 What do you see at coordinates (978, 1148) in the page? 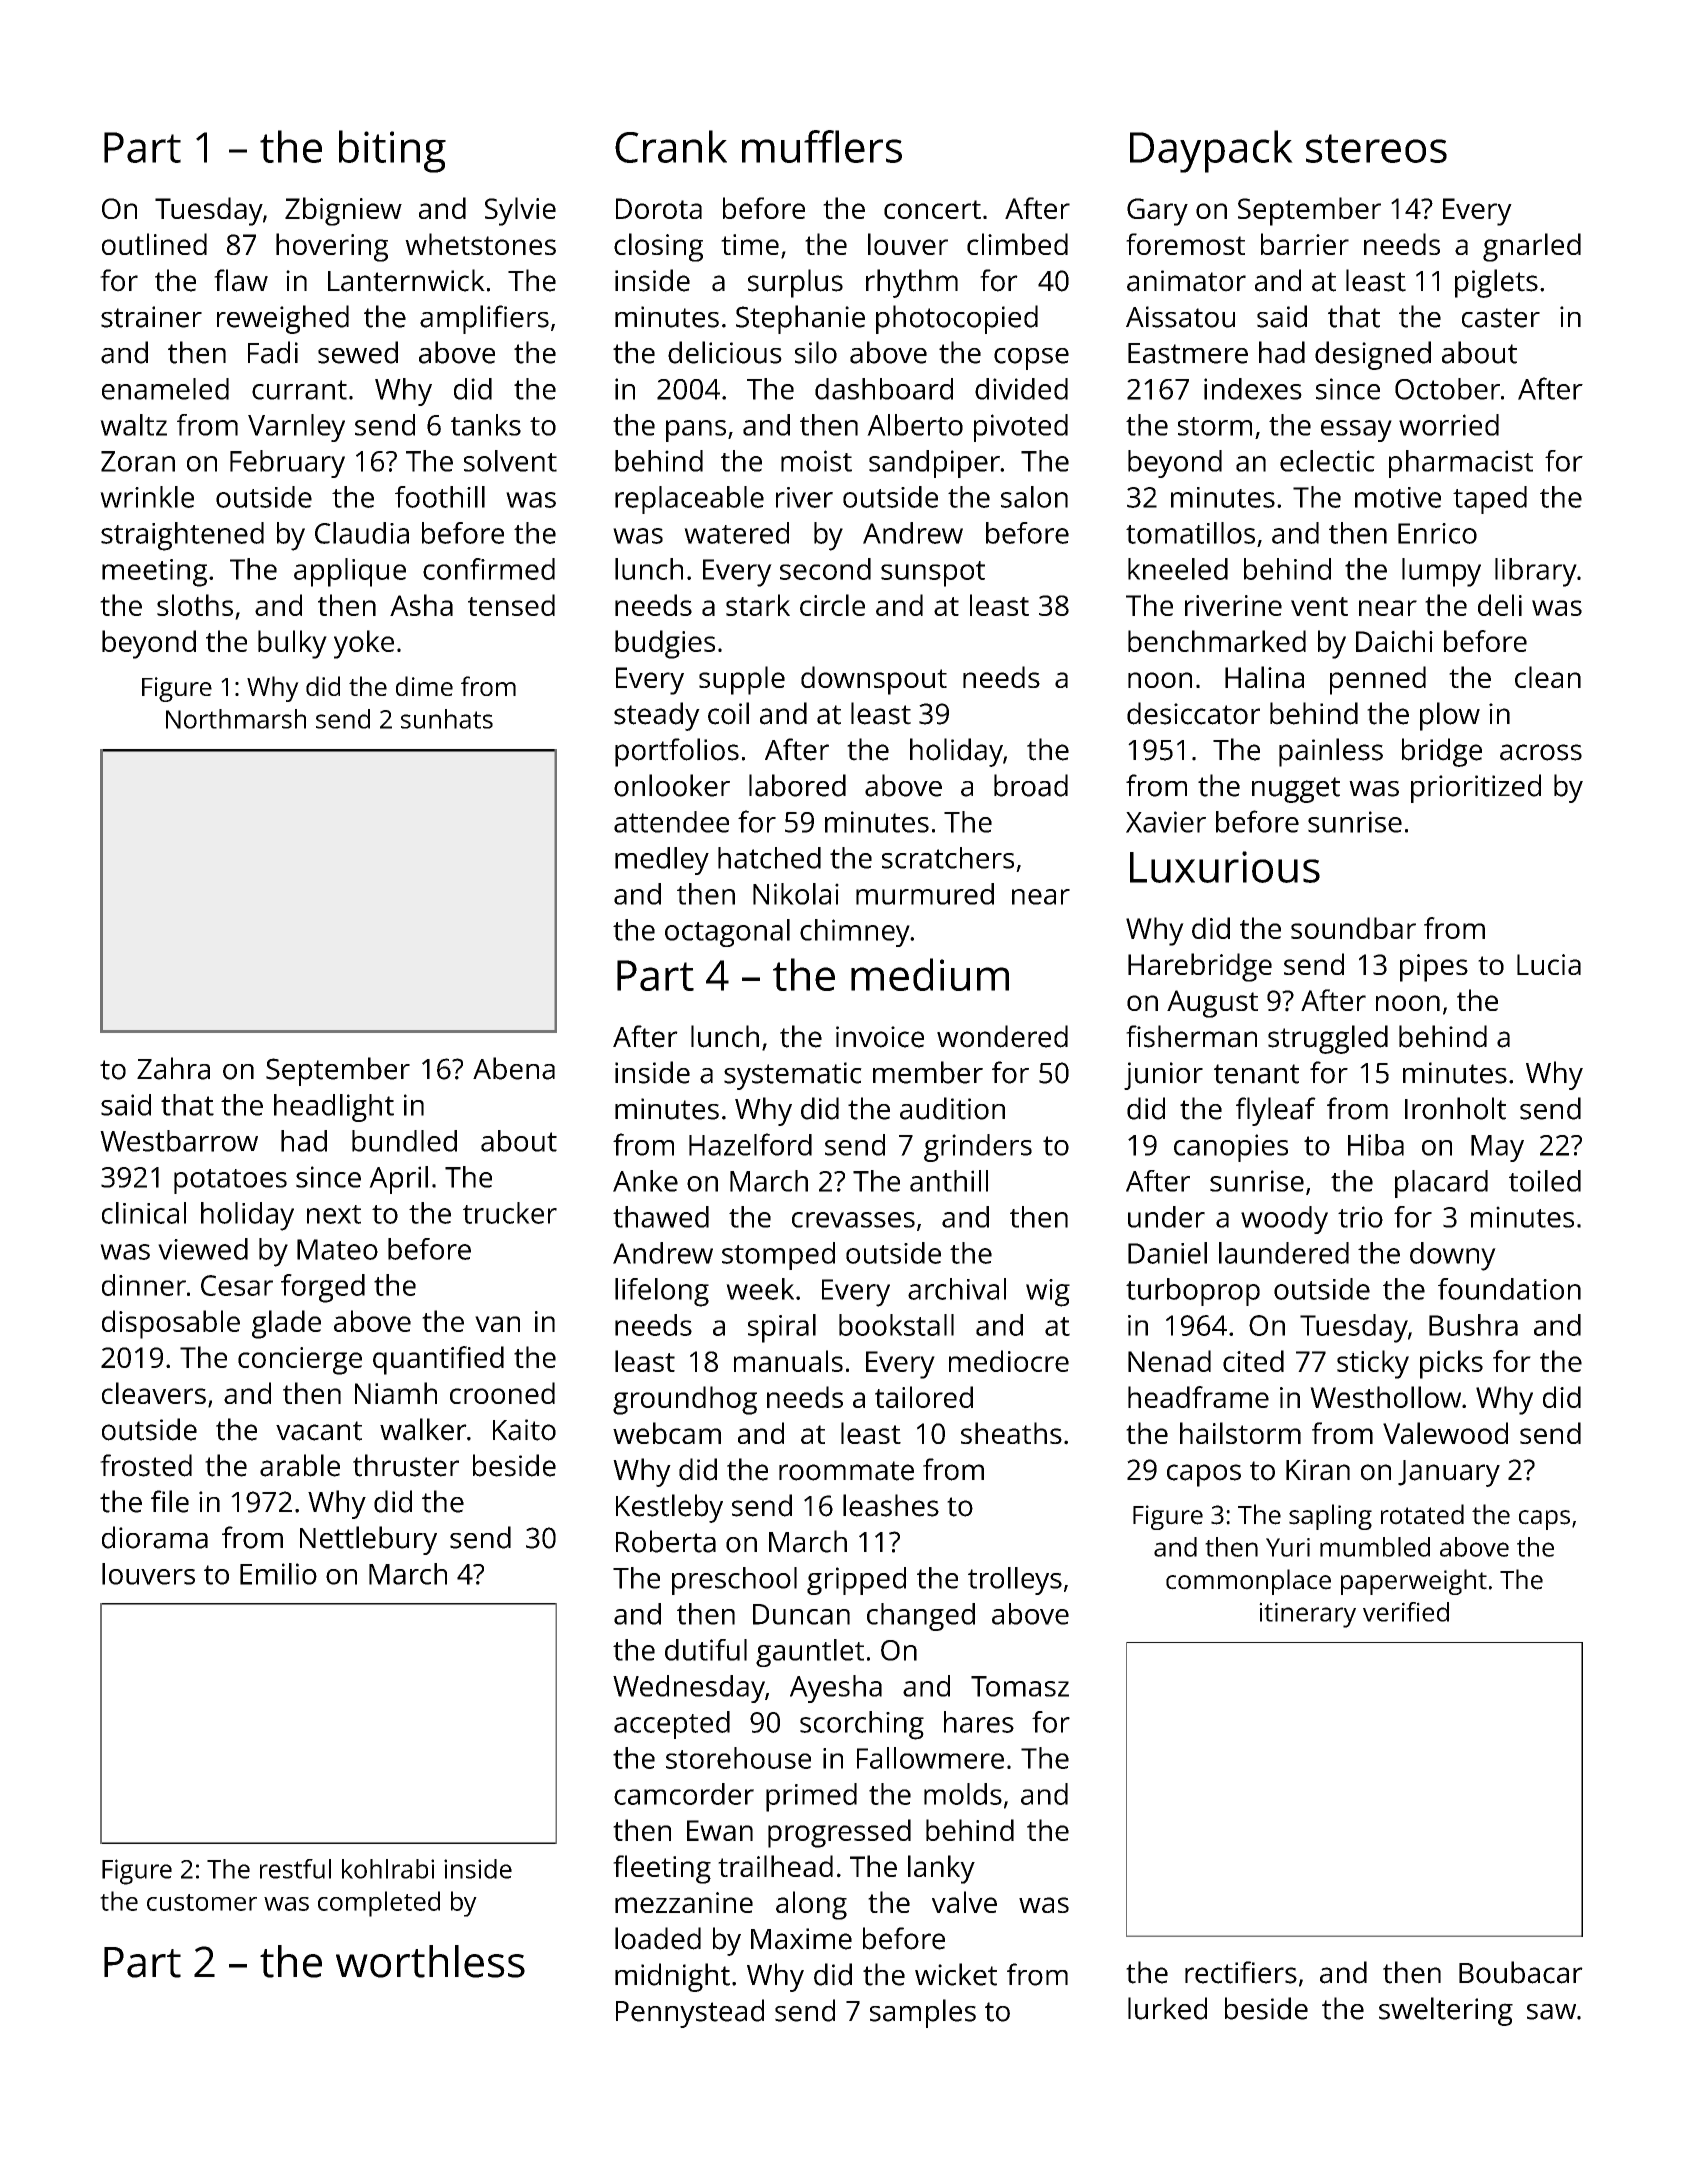
I see `grinders` at bounding box center [978, 1148].
